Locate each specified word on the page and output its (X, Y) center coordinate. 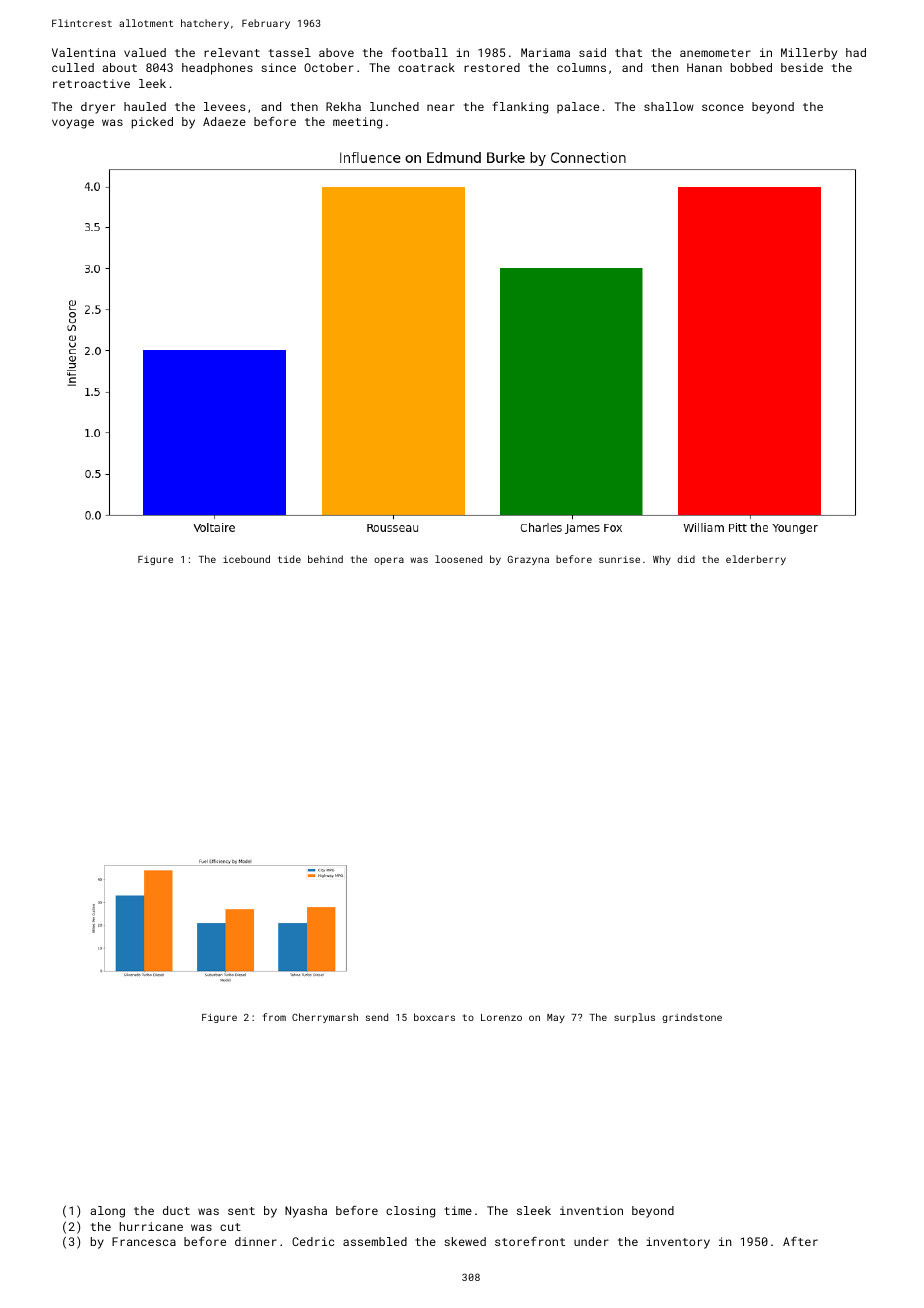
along (107, 1212)
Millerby (809, 54)
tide (289, 559)
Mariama (545, 52)
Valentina (83, 52)
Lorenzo (501, 1017)
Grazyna (528, 560)
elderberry (756, 560)
